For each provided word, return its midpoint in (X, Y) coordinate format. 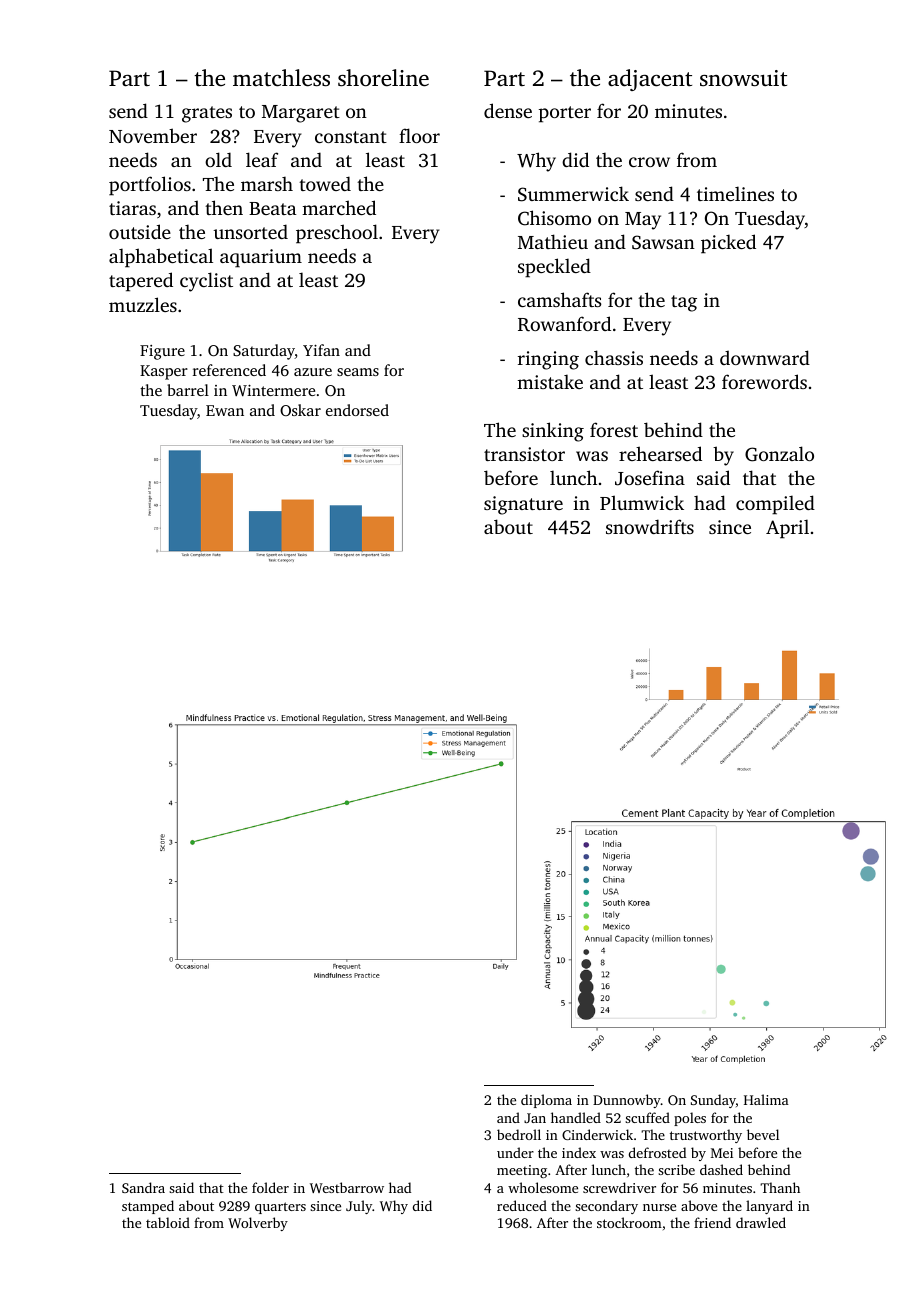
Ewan (225, 410)
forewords (764, 381)
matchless (281, 78)
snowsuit (743, 78)
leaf (262, 159)
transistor (524, 454)
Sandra (143, 1187)
